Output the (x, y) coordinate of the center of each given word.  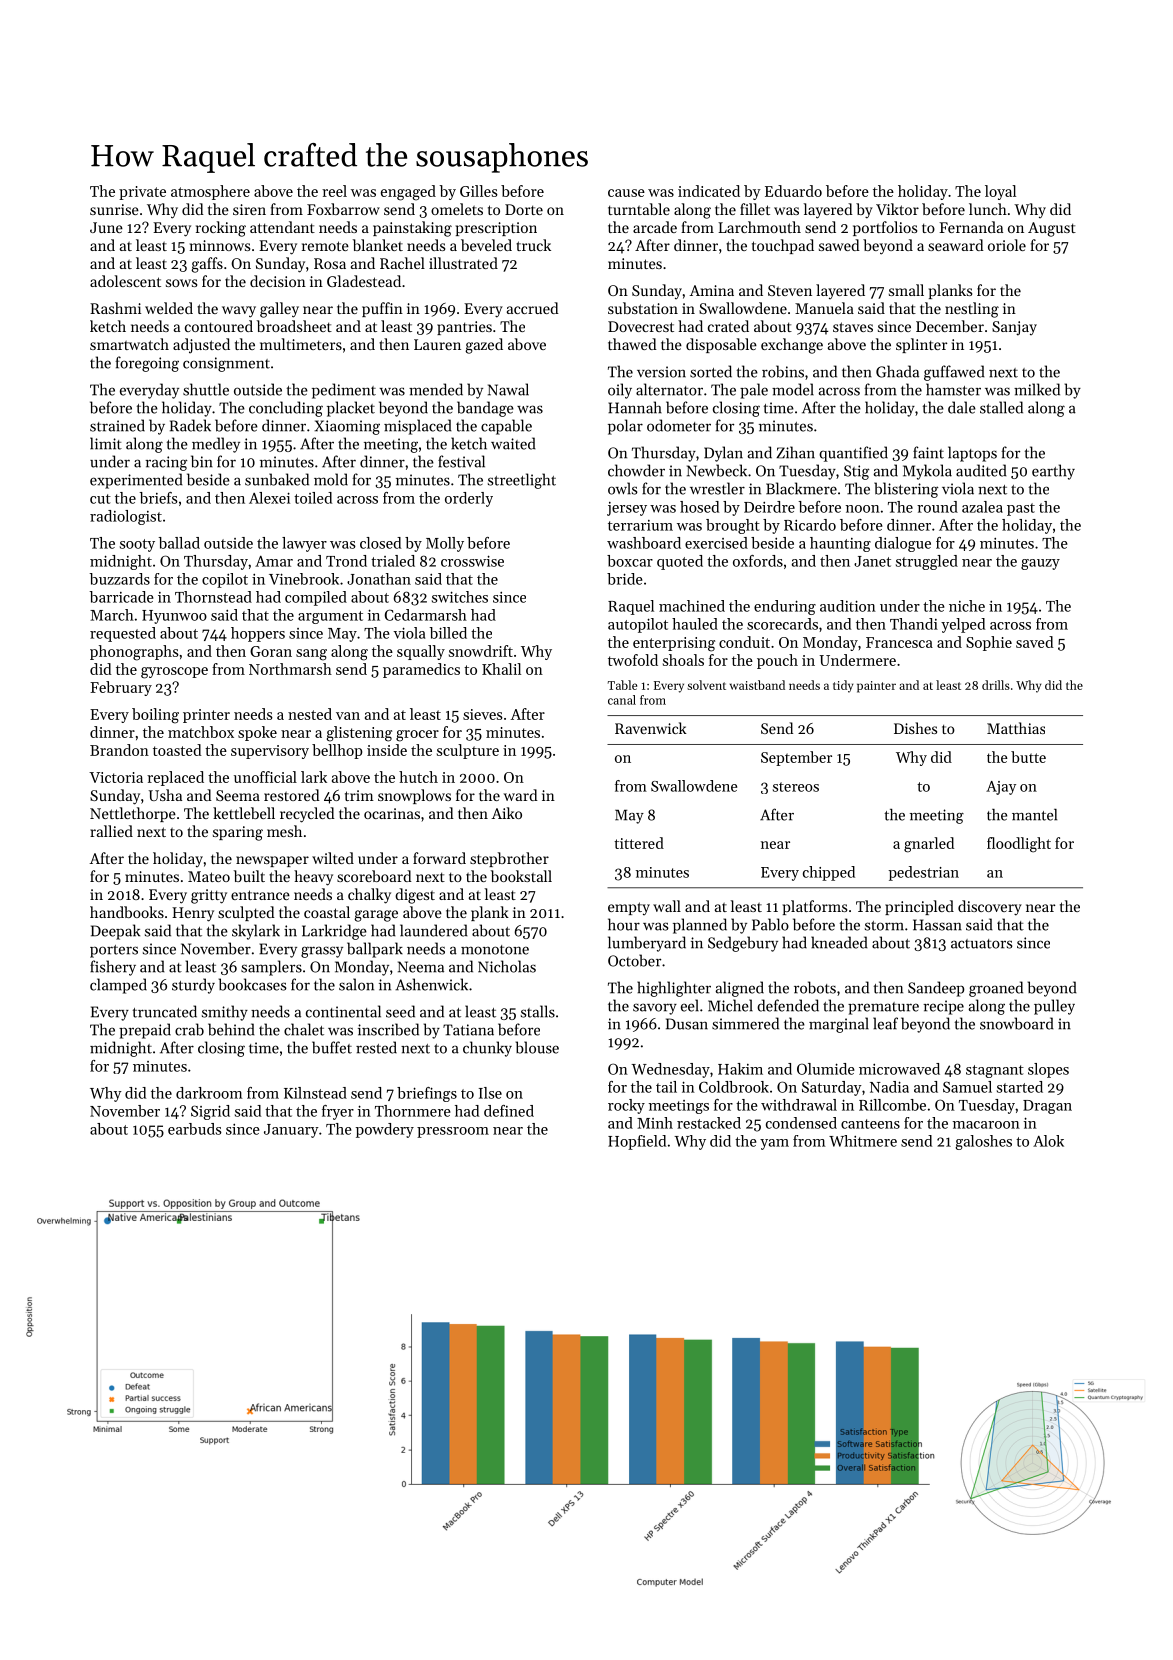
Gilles (479, 191)
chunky (487, 1049)
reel (334, 191)
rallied (111, 831)
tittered (639, 843)
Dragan (1047, 1107)
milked (1037, 389)
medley (216, 445)
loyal (1000, 192)
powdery (385, 1130)
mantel (1034, 815)
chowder (636, 470)
